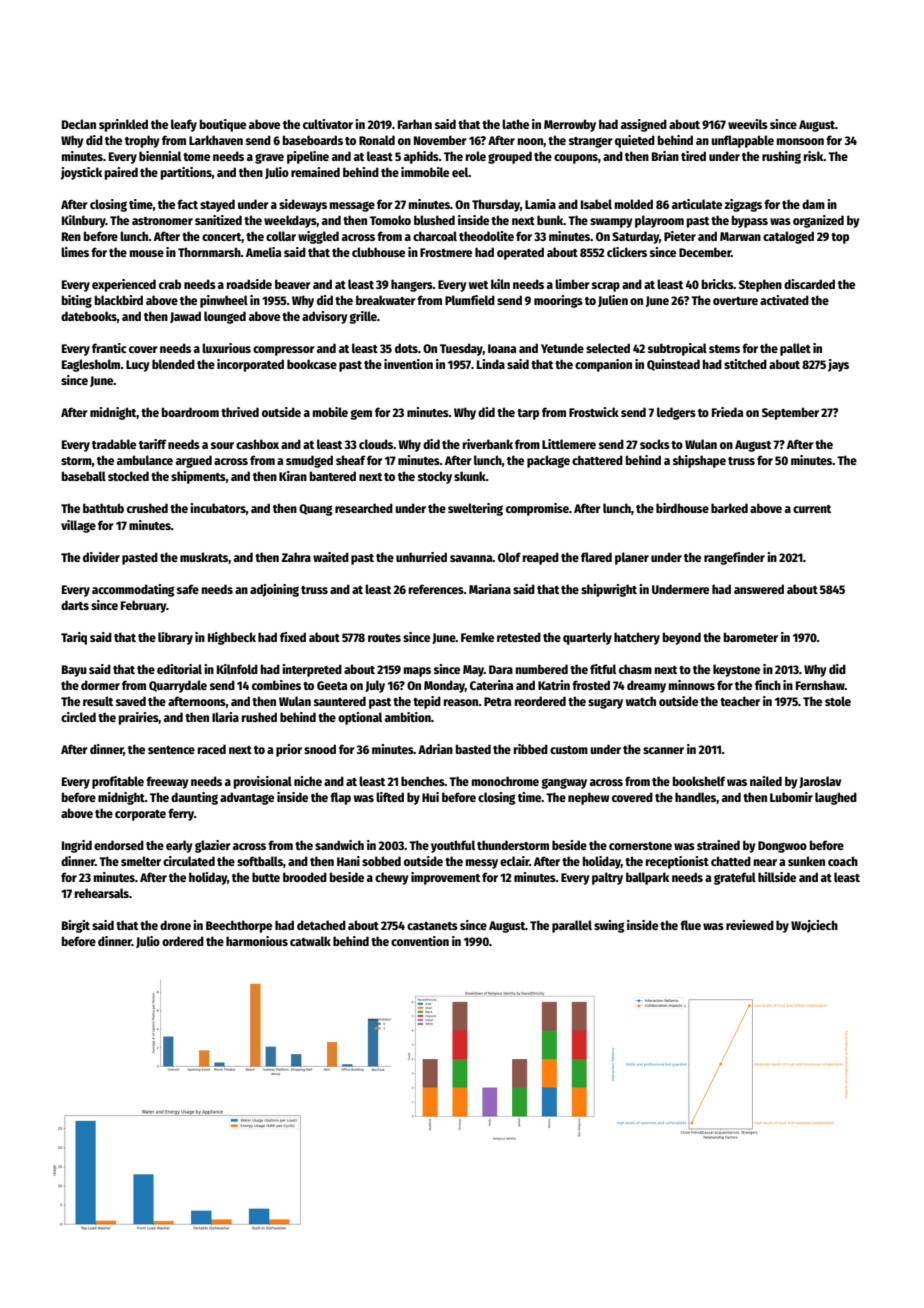  I want to click on planer, so click(632, 558).
